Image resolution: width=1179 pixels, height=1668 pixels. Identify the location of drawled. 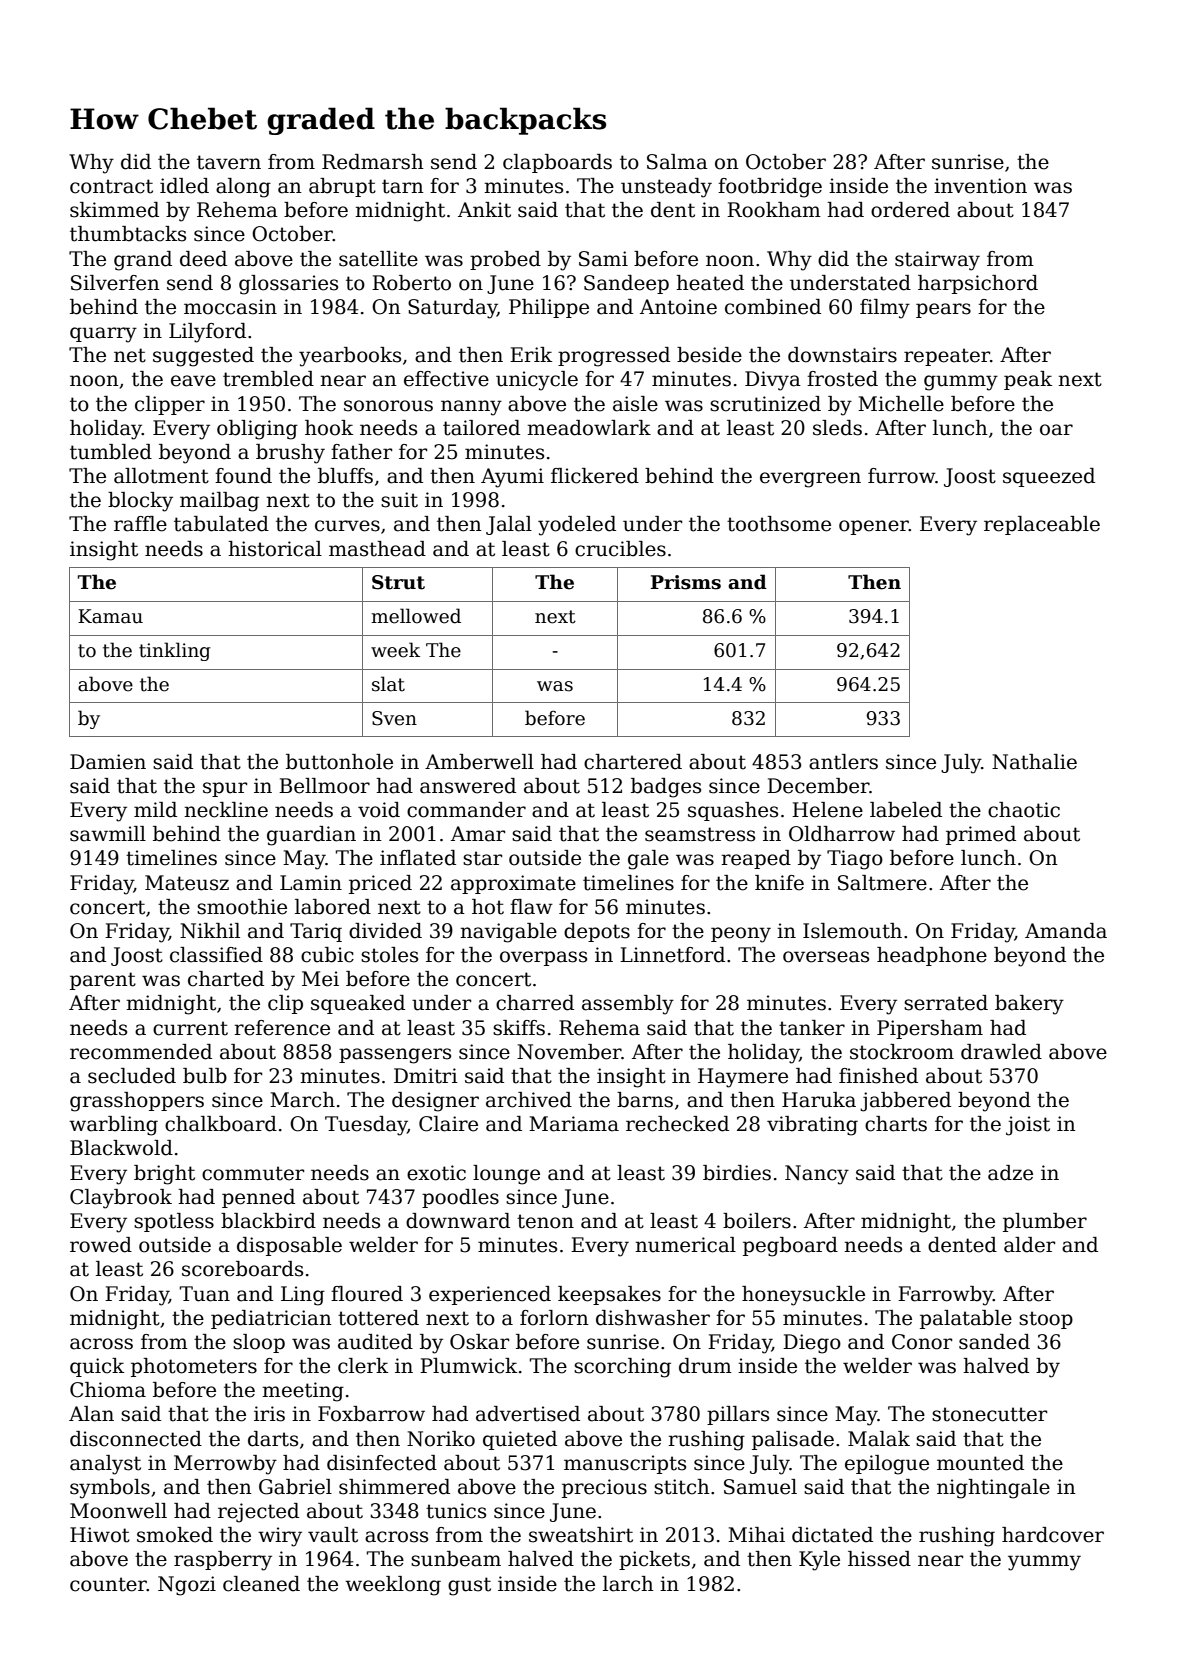
(1001, 1052).
